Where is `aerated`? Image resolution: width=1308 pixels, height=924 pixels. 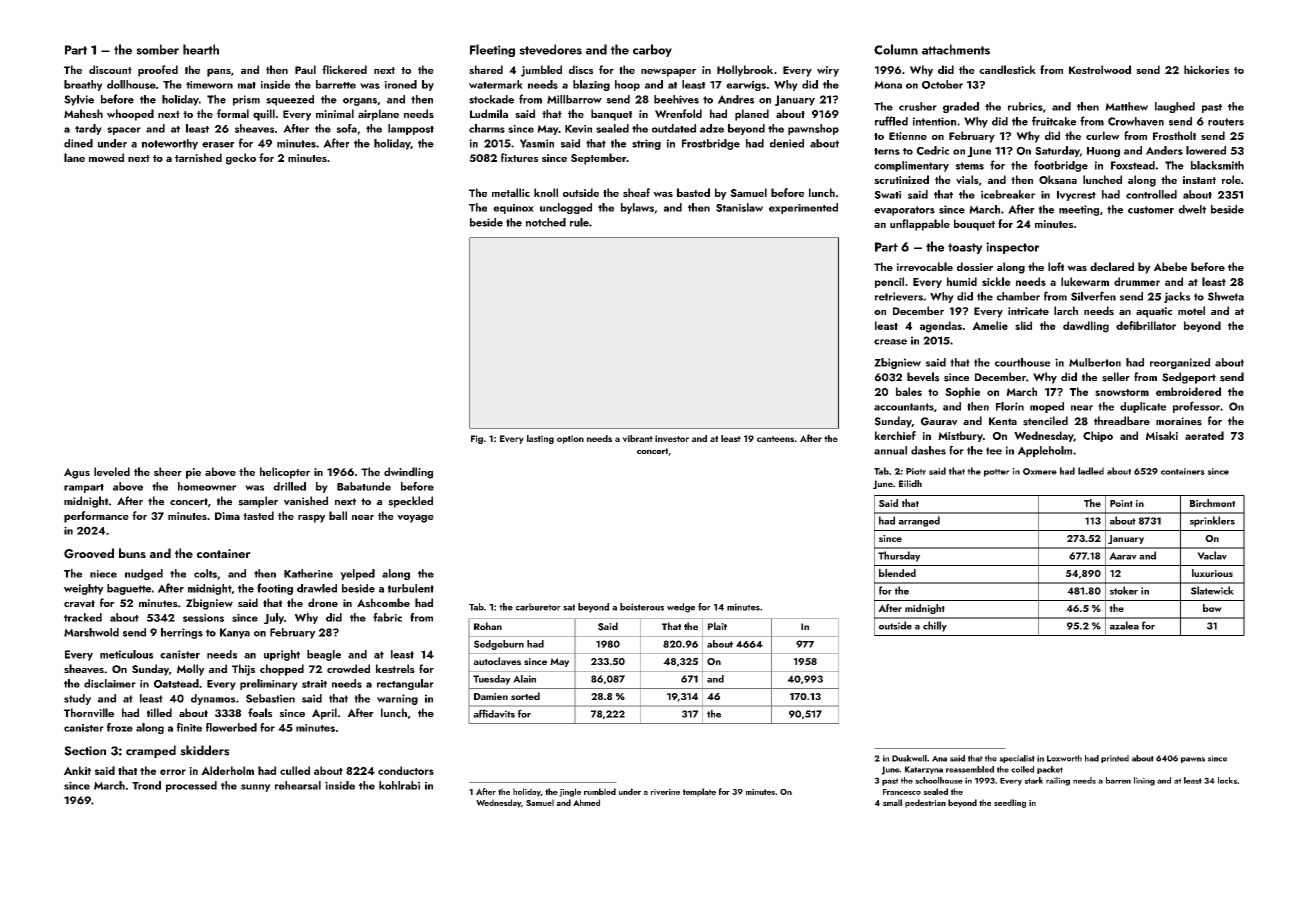 aerated is located at coordinates (1204, 435).
